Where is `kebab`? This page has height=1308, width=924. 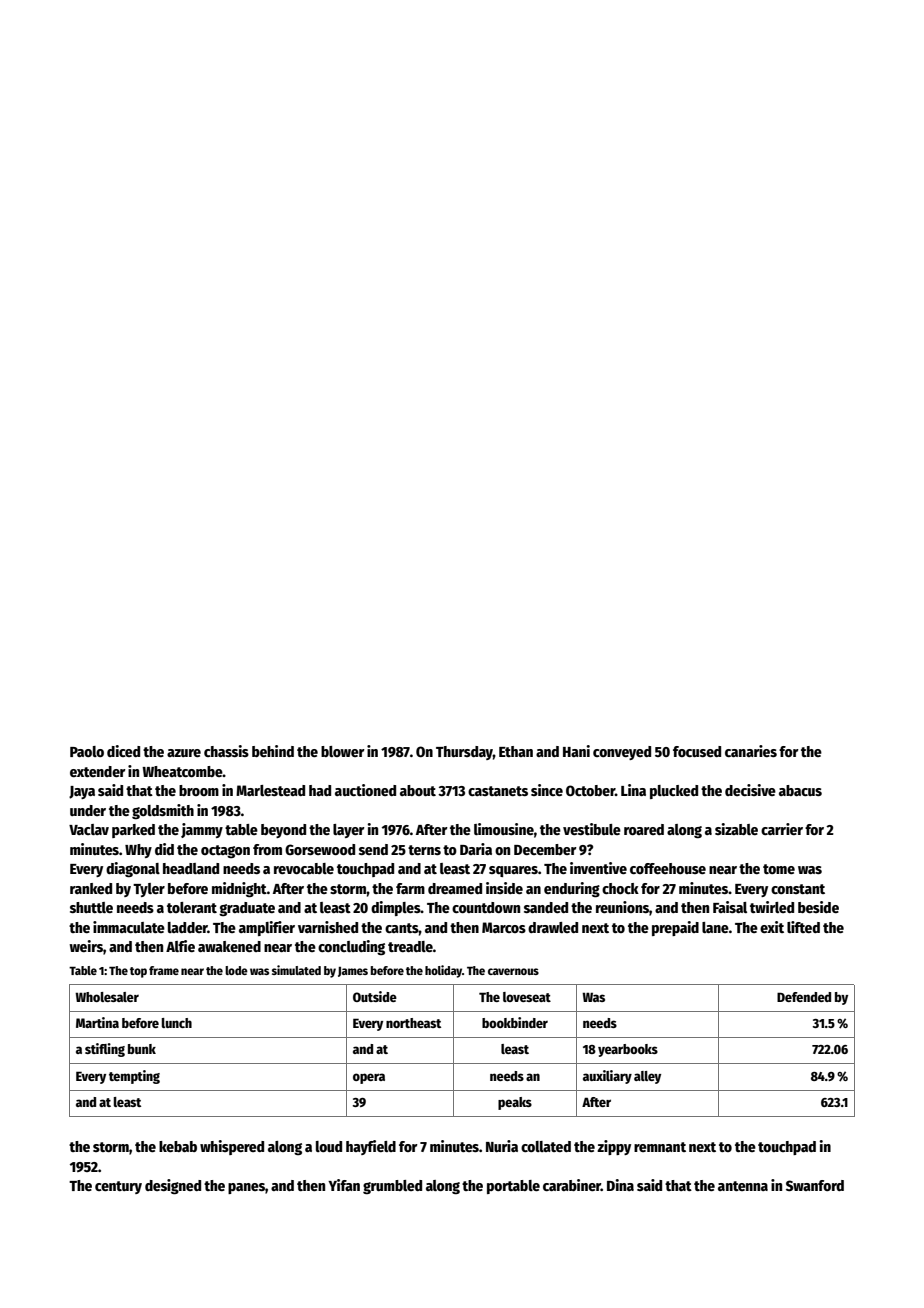
kebab is located at coordinates (178, 1146).
